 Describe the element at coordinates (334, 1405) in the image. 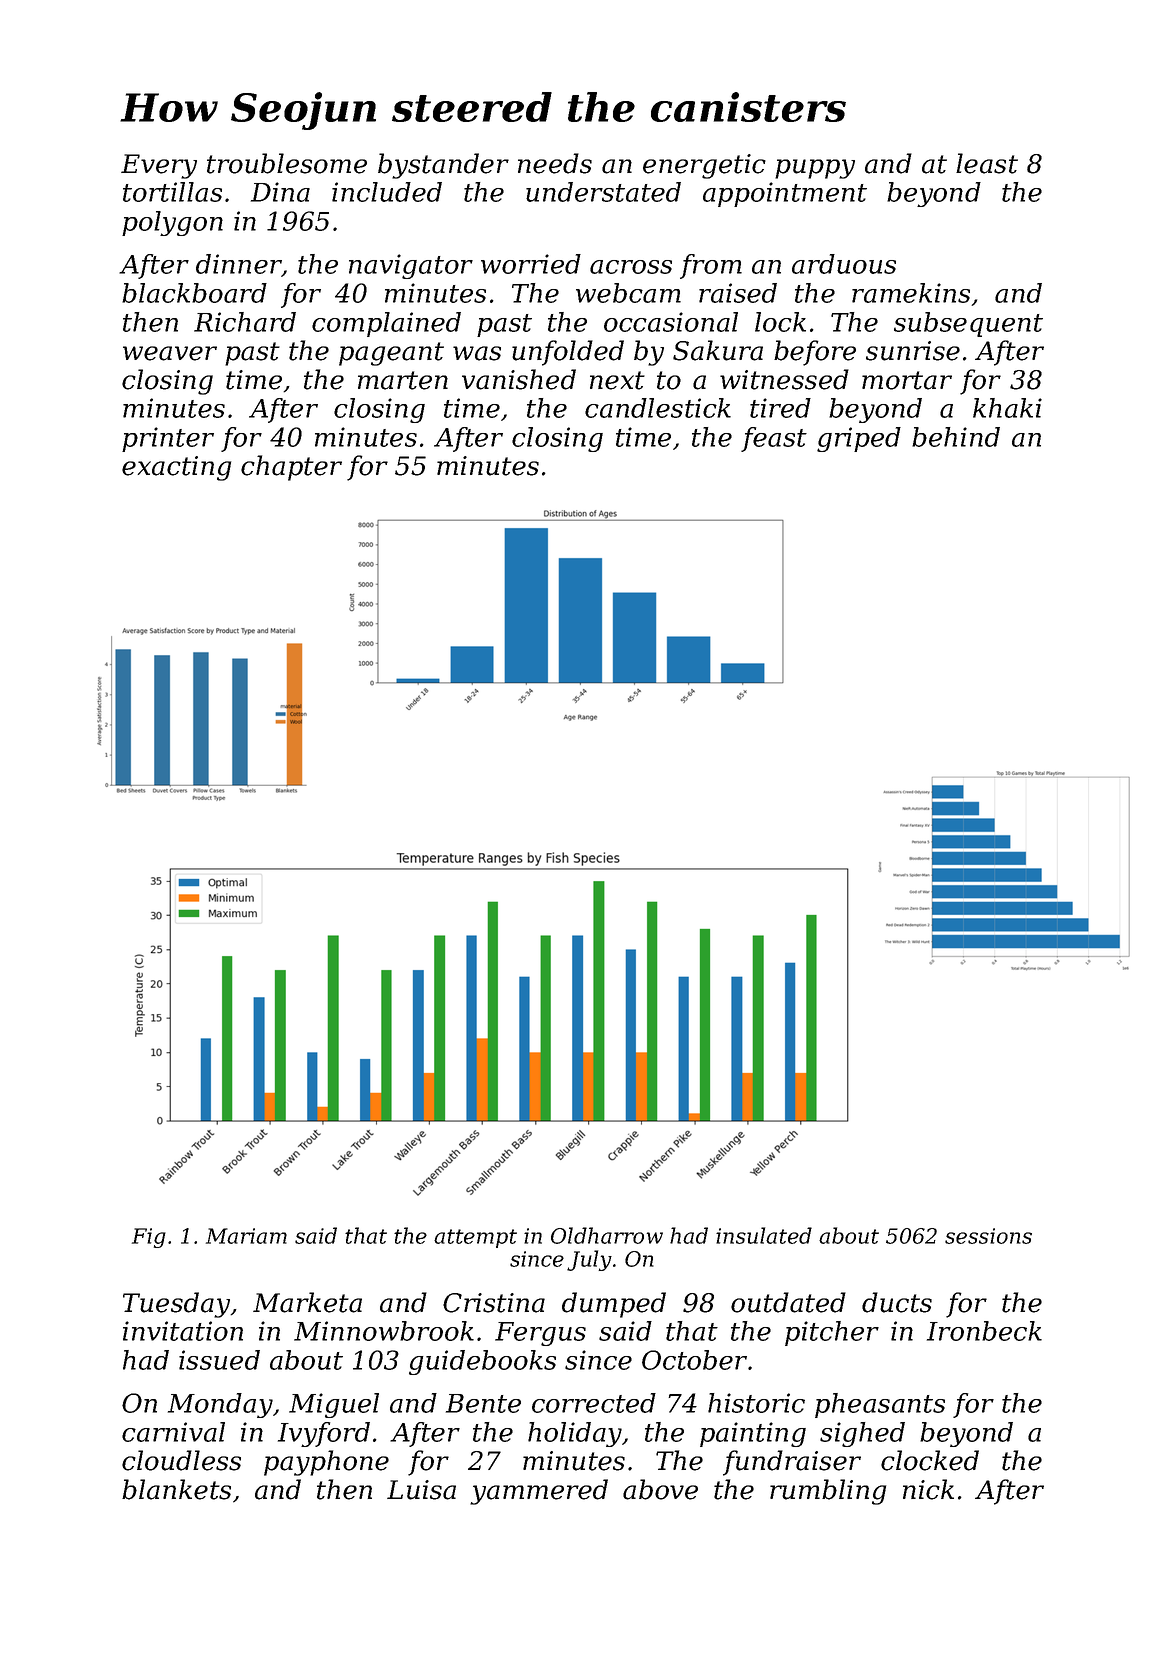

I see `Miguel` at that location.
